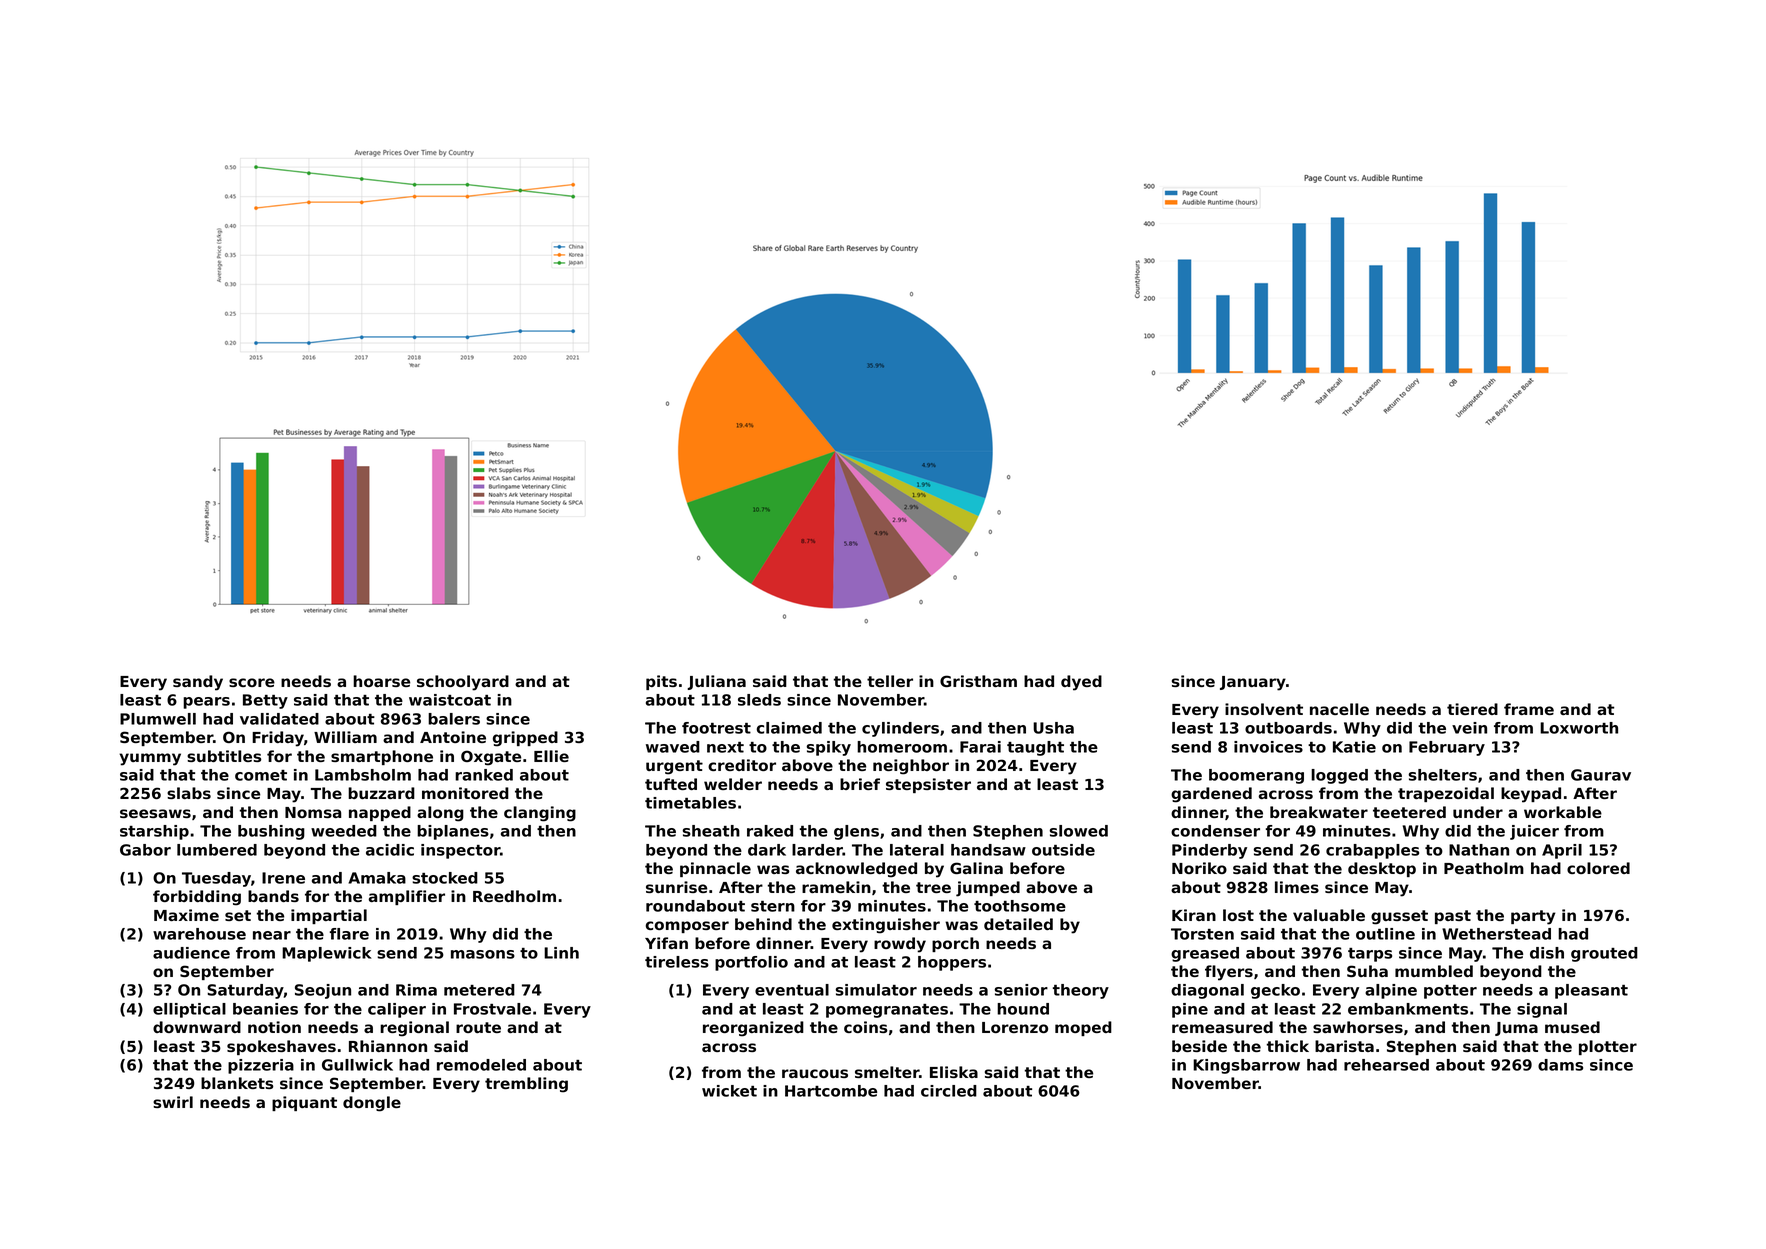 The image size is (1766, 1249). Describe the element at coordinates (716, 728) in the image. I see `footrest` at that location.
